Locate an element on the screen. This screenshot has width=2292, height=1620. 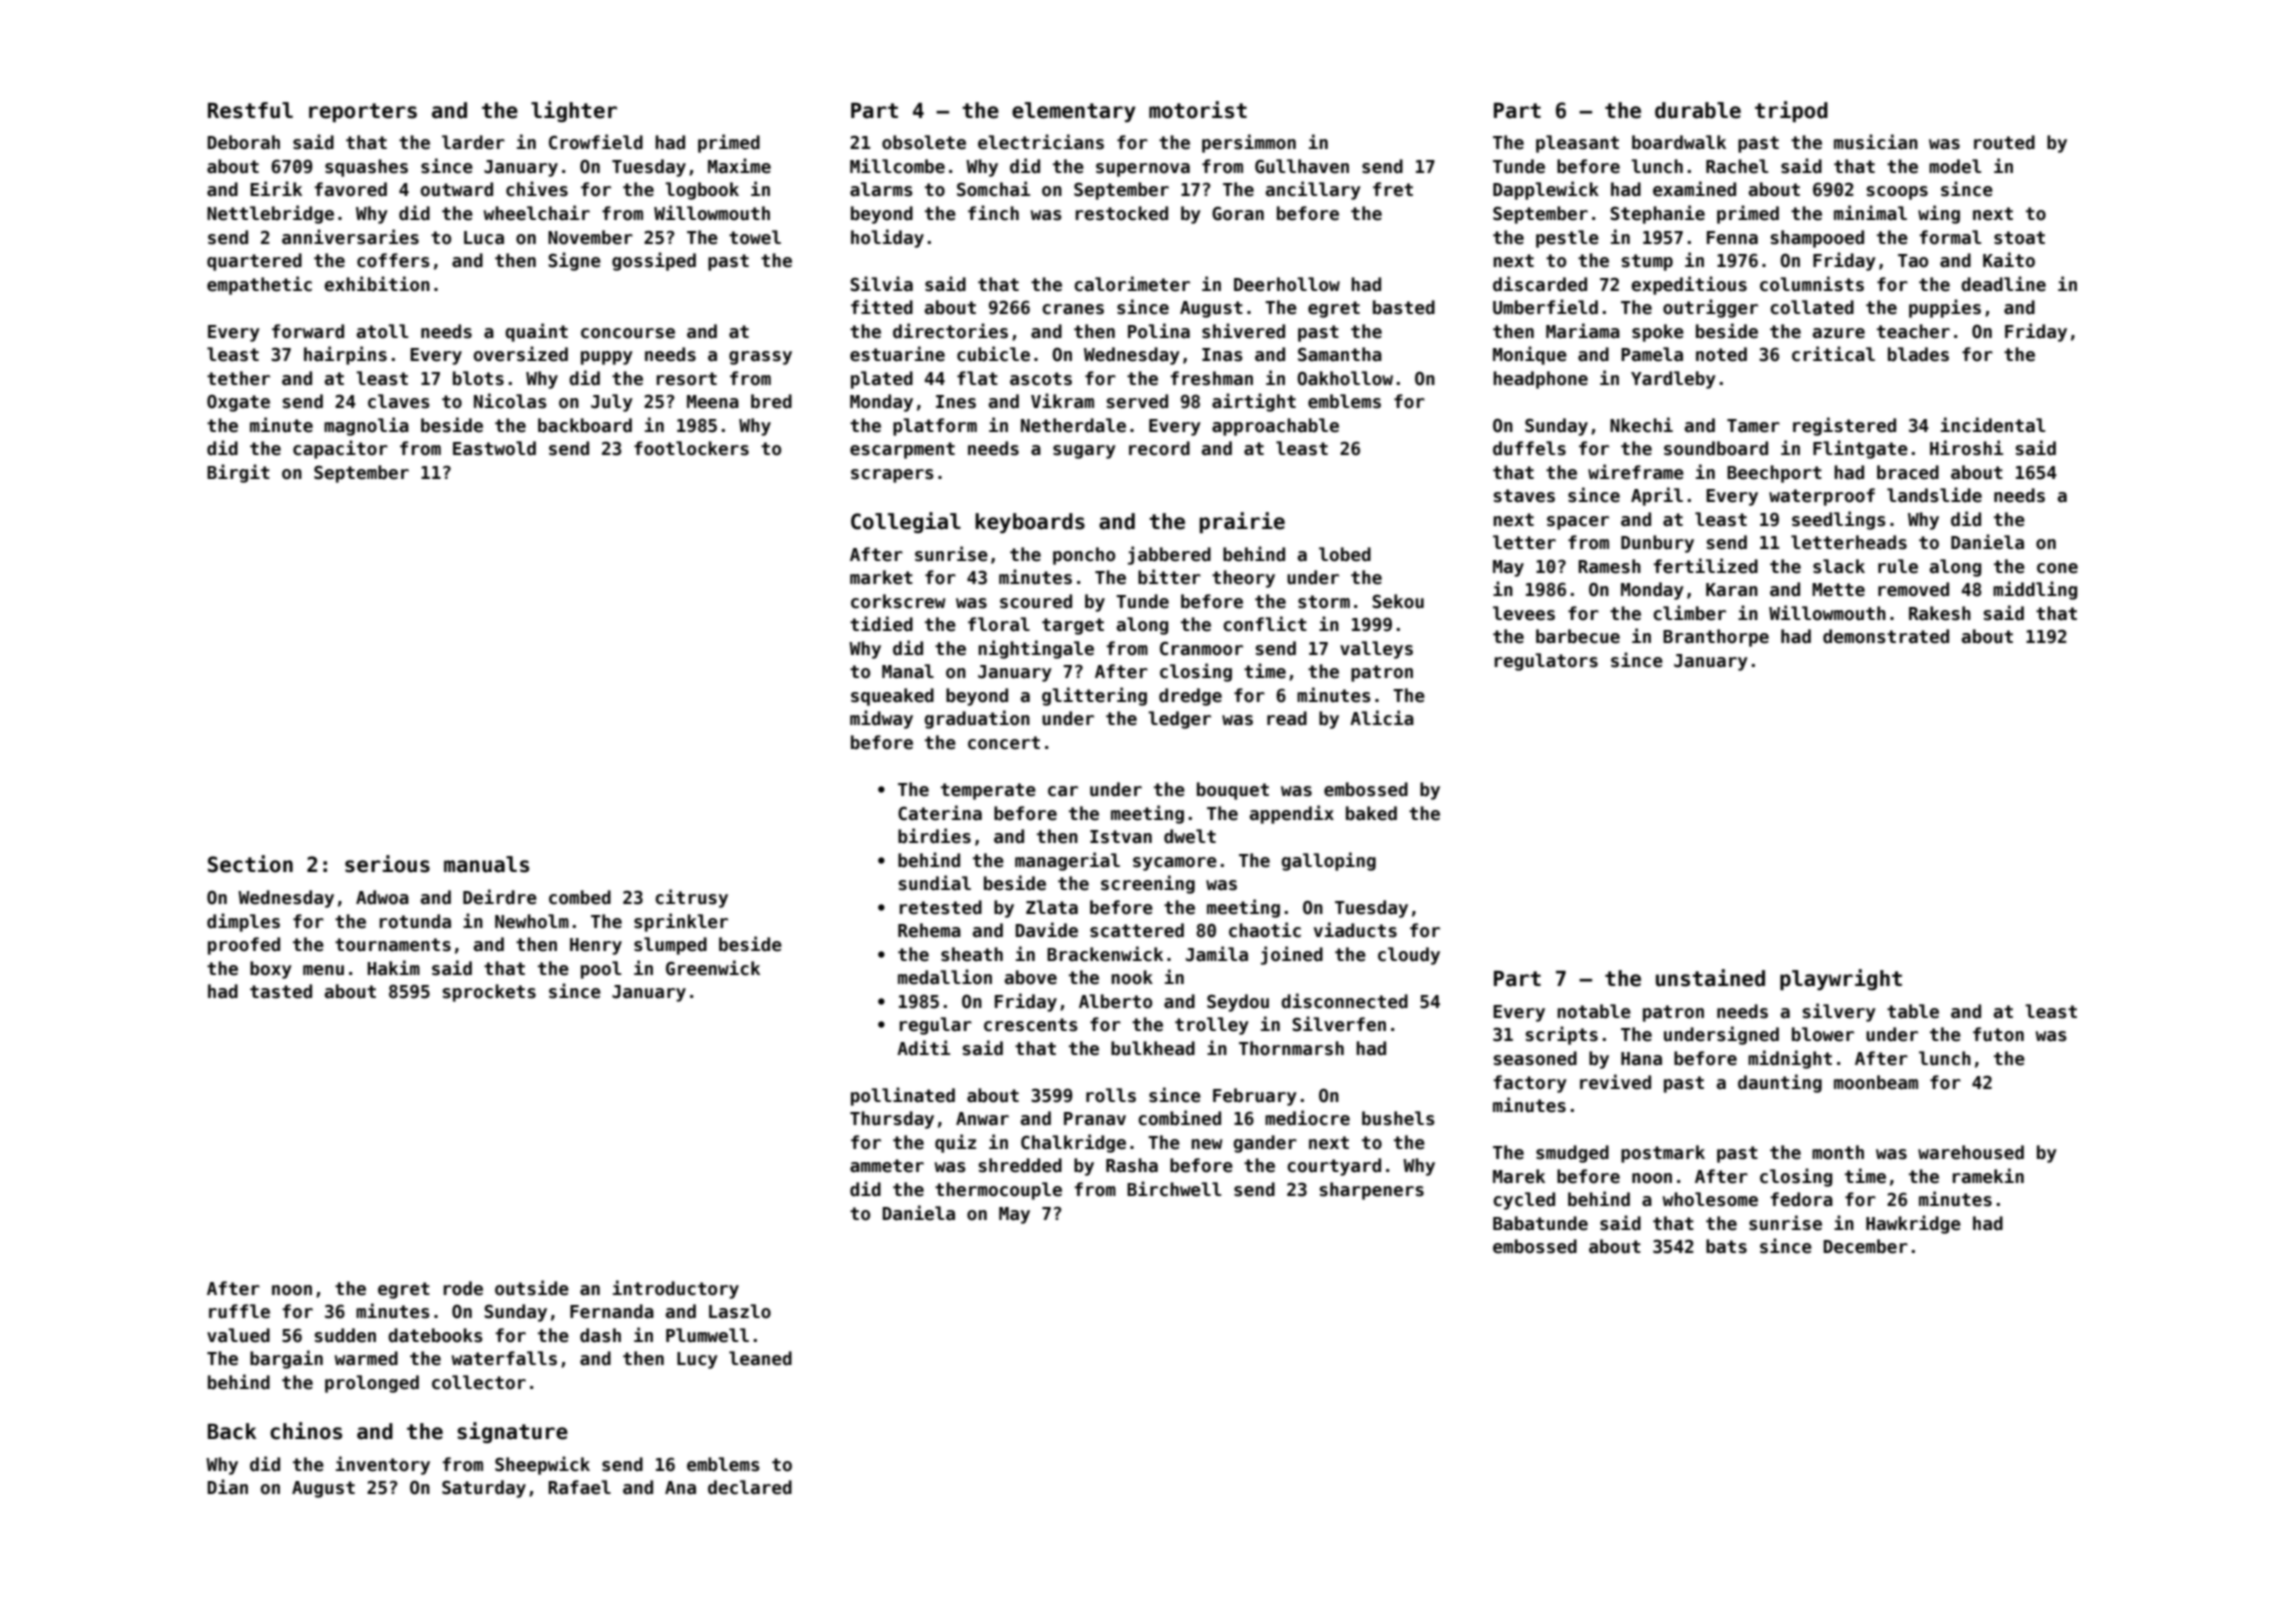
motorist is located at coordinates (1198, 110).
